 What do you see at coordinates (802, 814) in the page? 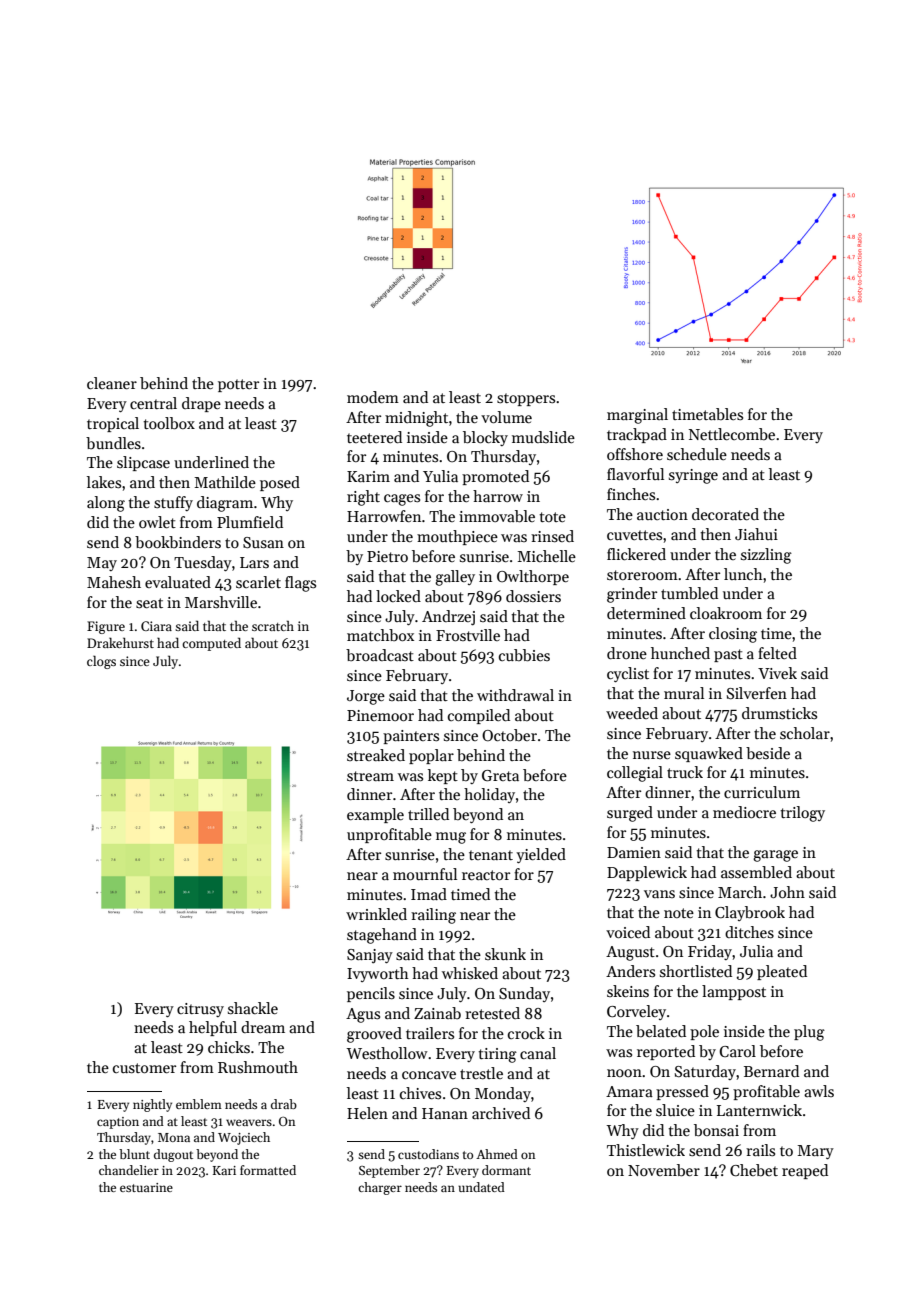
I see `trilogy` at bounding box center [802, 814].
